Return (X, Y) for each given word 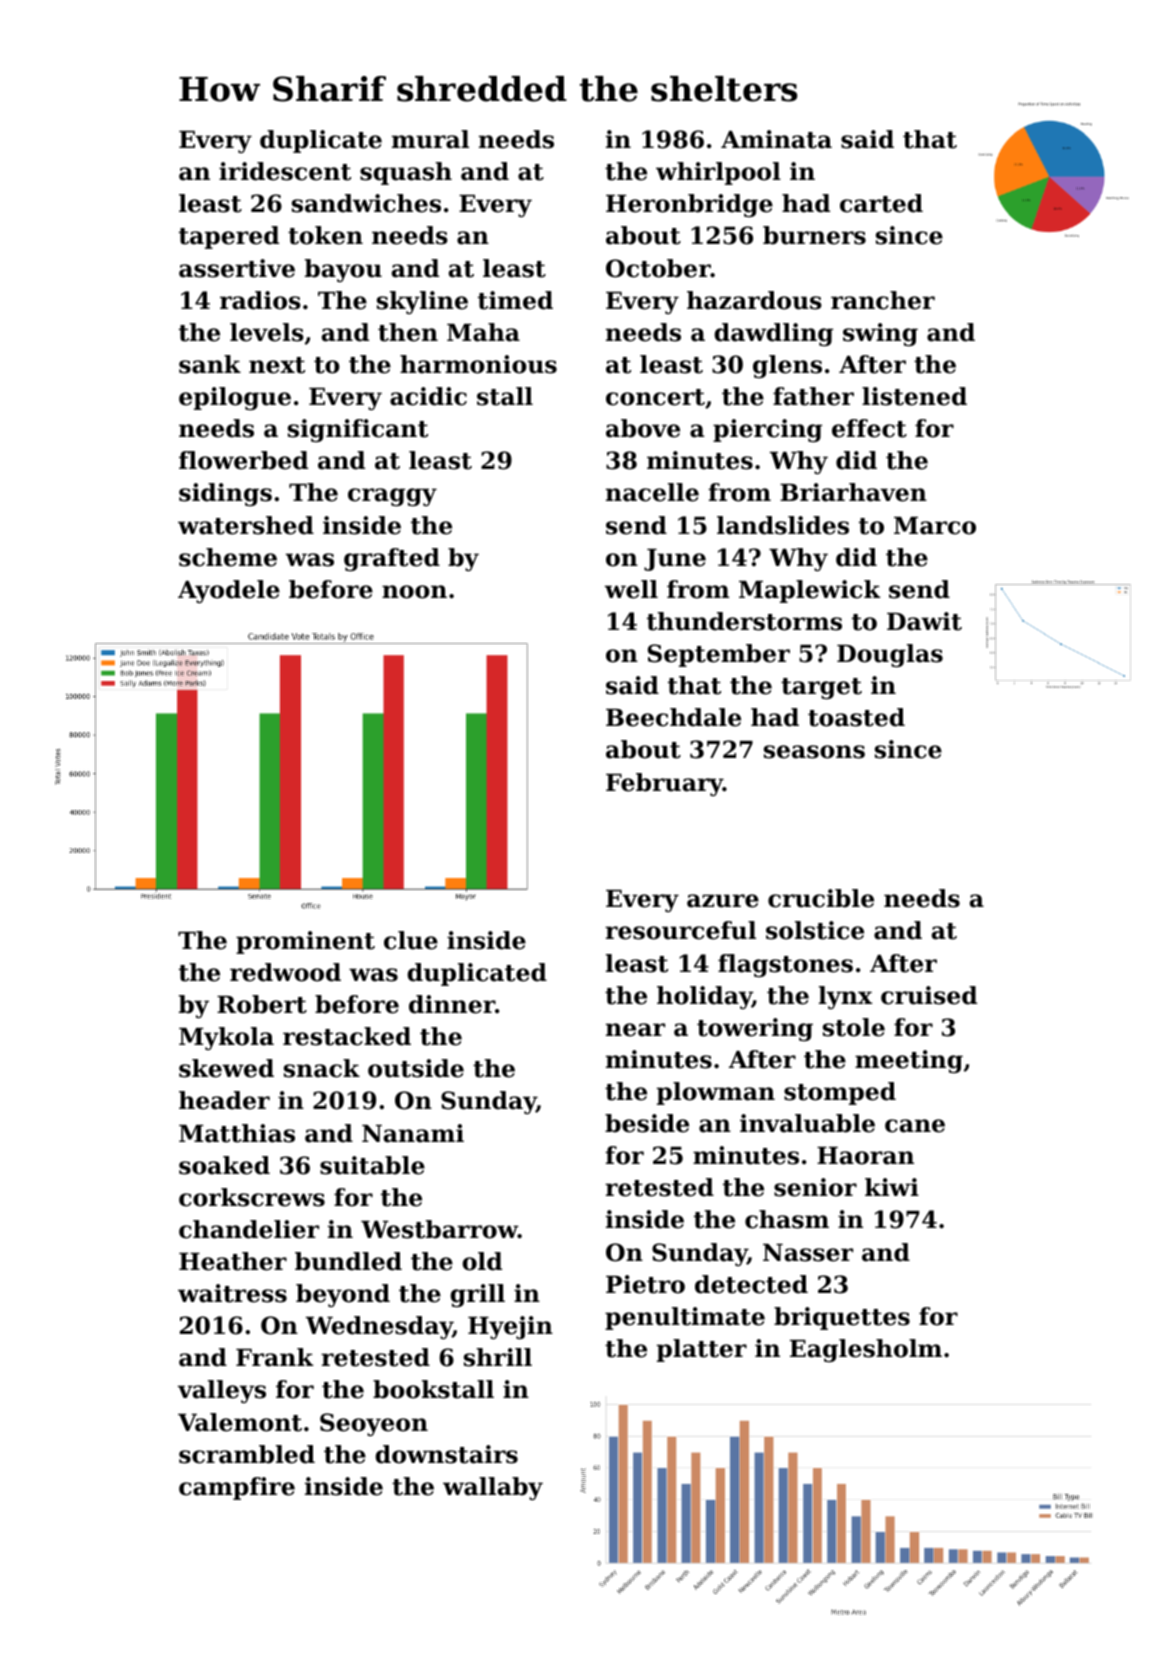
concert (655, 397)
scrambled (247, 1454)
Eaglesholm (866, 1350)
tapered (229, 237)
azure (723, 901)
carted (881, 203)
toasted (856, 717)
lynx (845, 997)
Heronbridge (689, 205)
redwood (285, 972)
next (277, 365)
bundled (348, 1261)
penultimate (685, 1318)
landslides (783, 525)
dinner (452, 1004)
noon (414, 592)
